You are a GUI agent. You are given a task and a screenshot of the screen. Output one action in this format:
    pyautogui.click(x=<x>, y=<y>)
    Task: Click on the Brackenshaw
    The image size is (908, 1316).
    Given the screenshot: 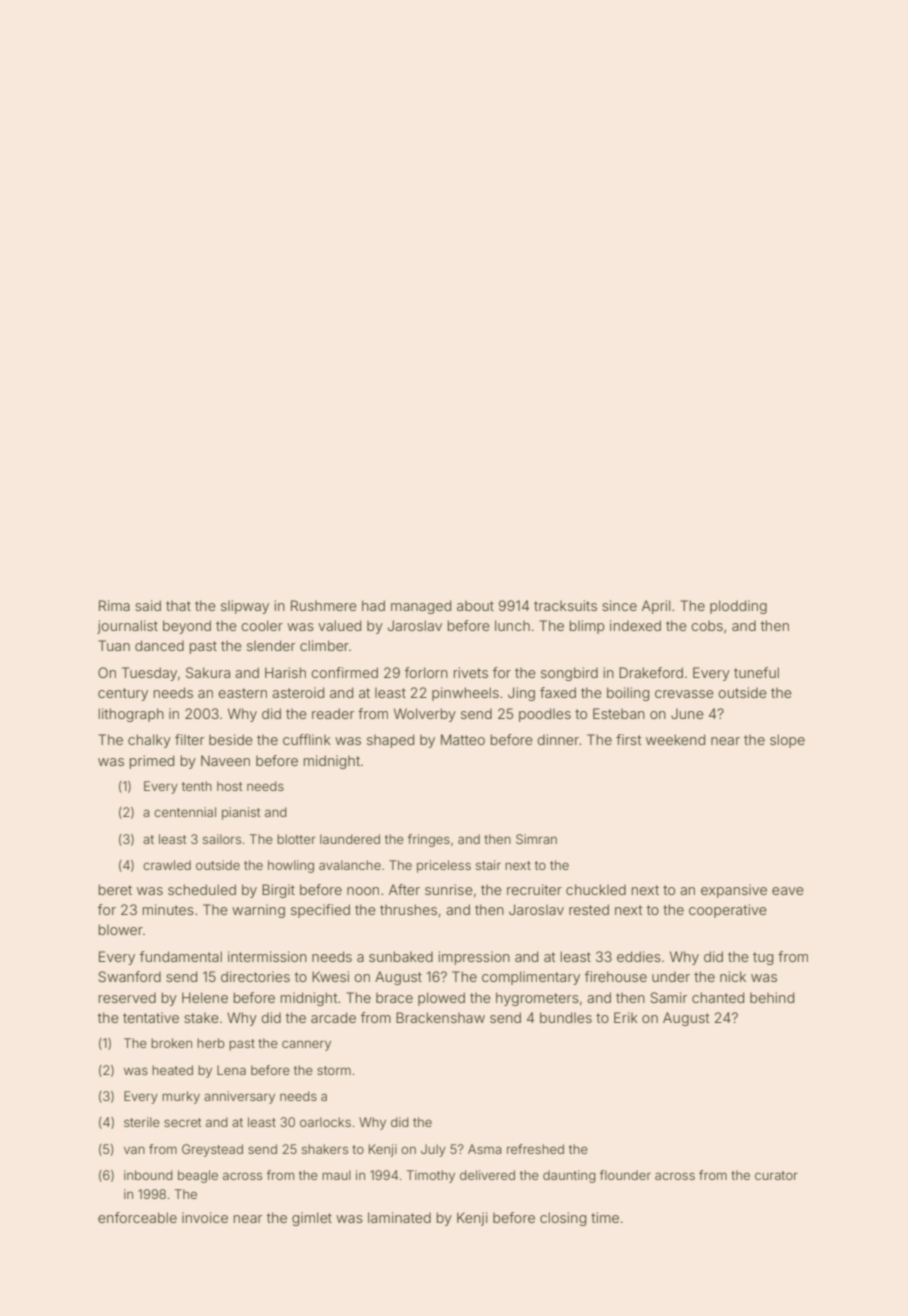 What is the action you would take?
    pyautogui.click(x=440, y=1017)
